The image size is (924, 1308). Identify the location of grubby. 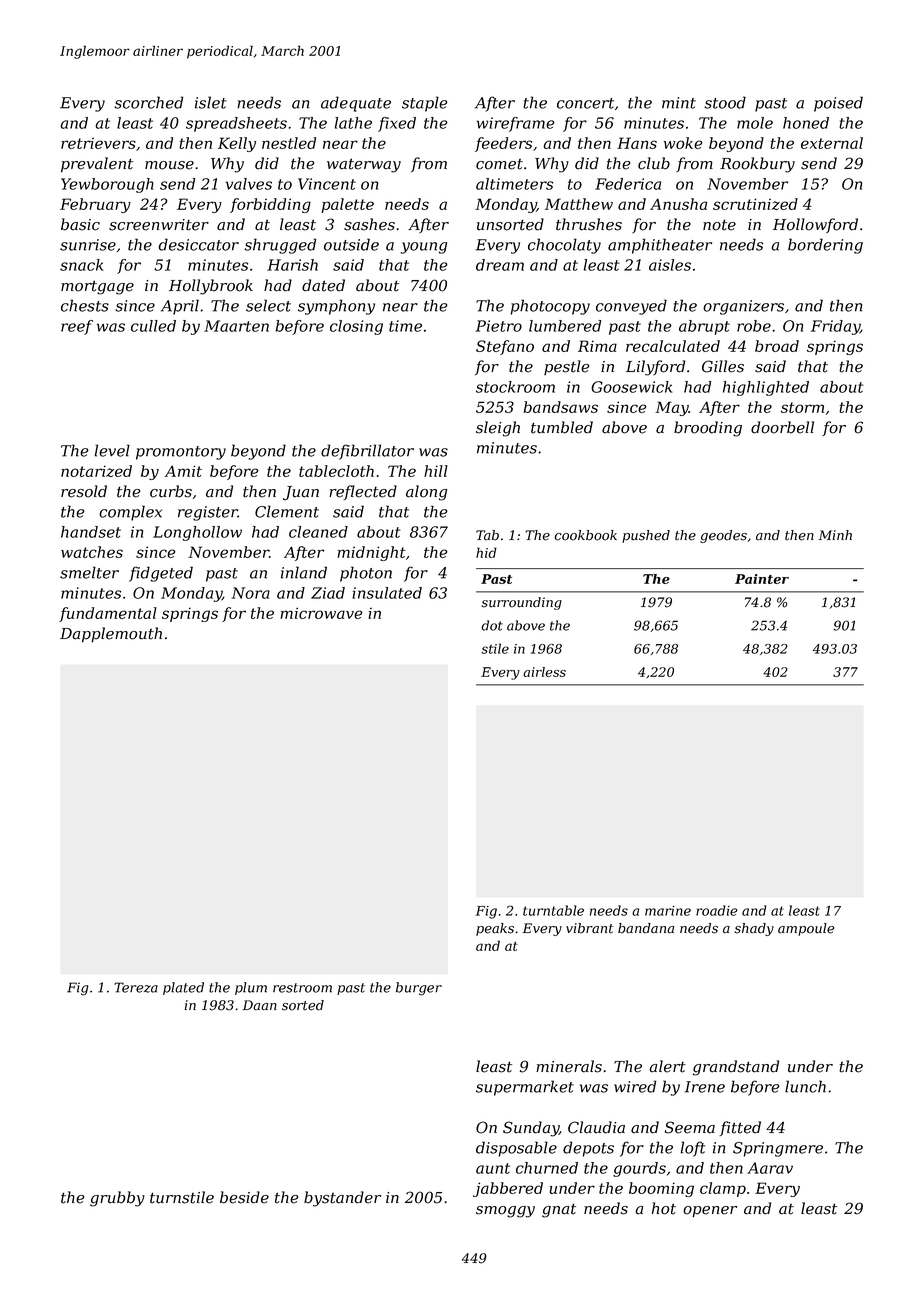
(117, 1199).
